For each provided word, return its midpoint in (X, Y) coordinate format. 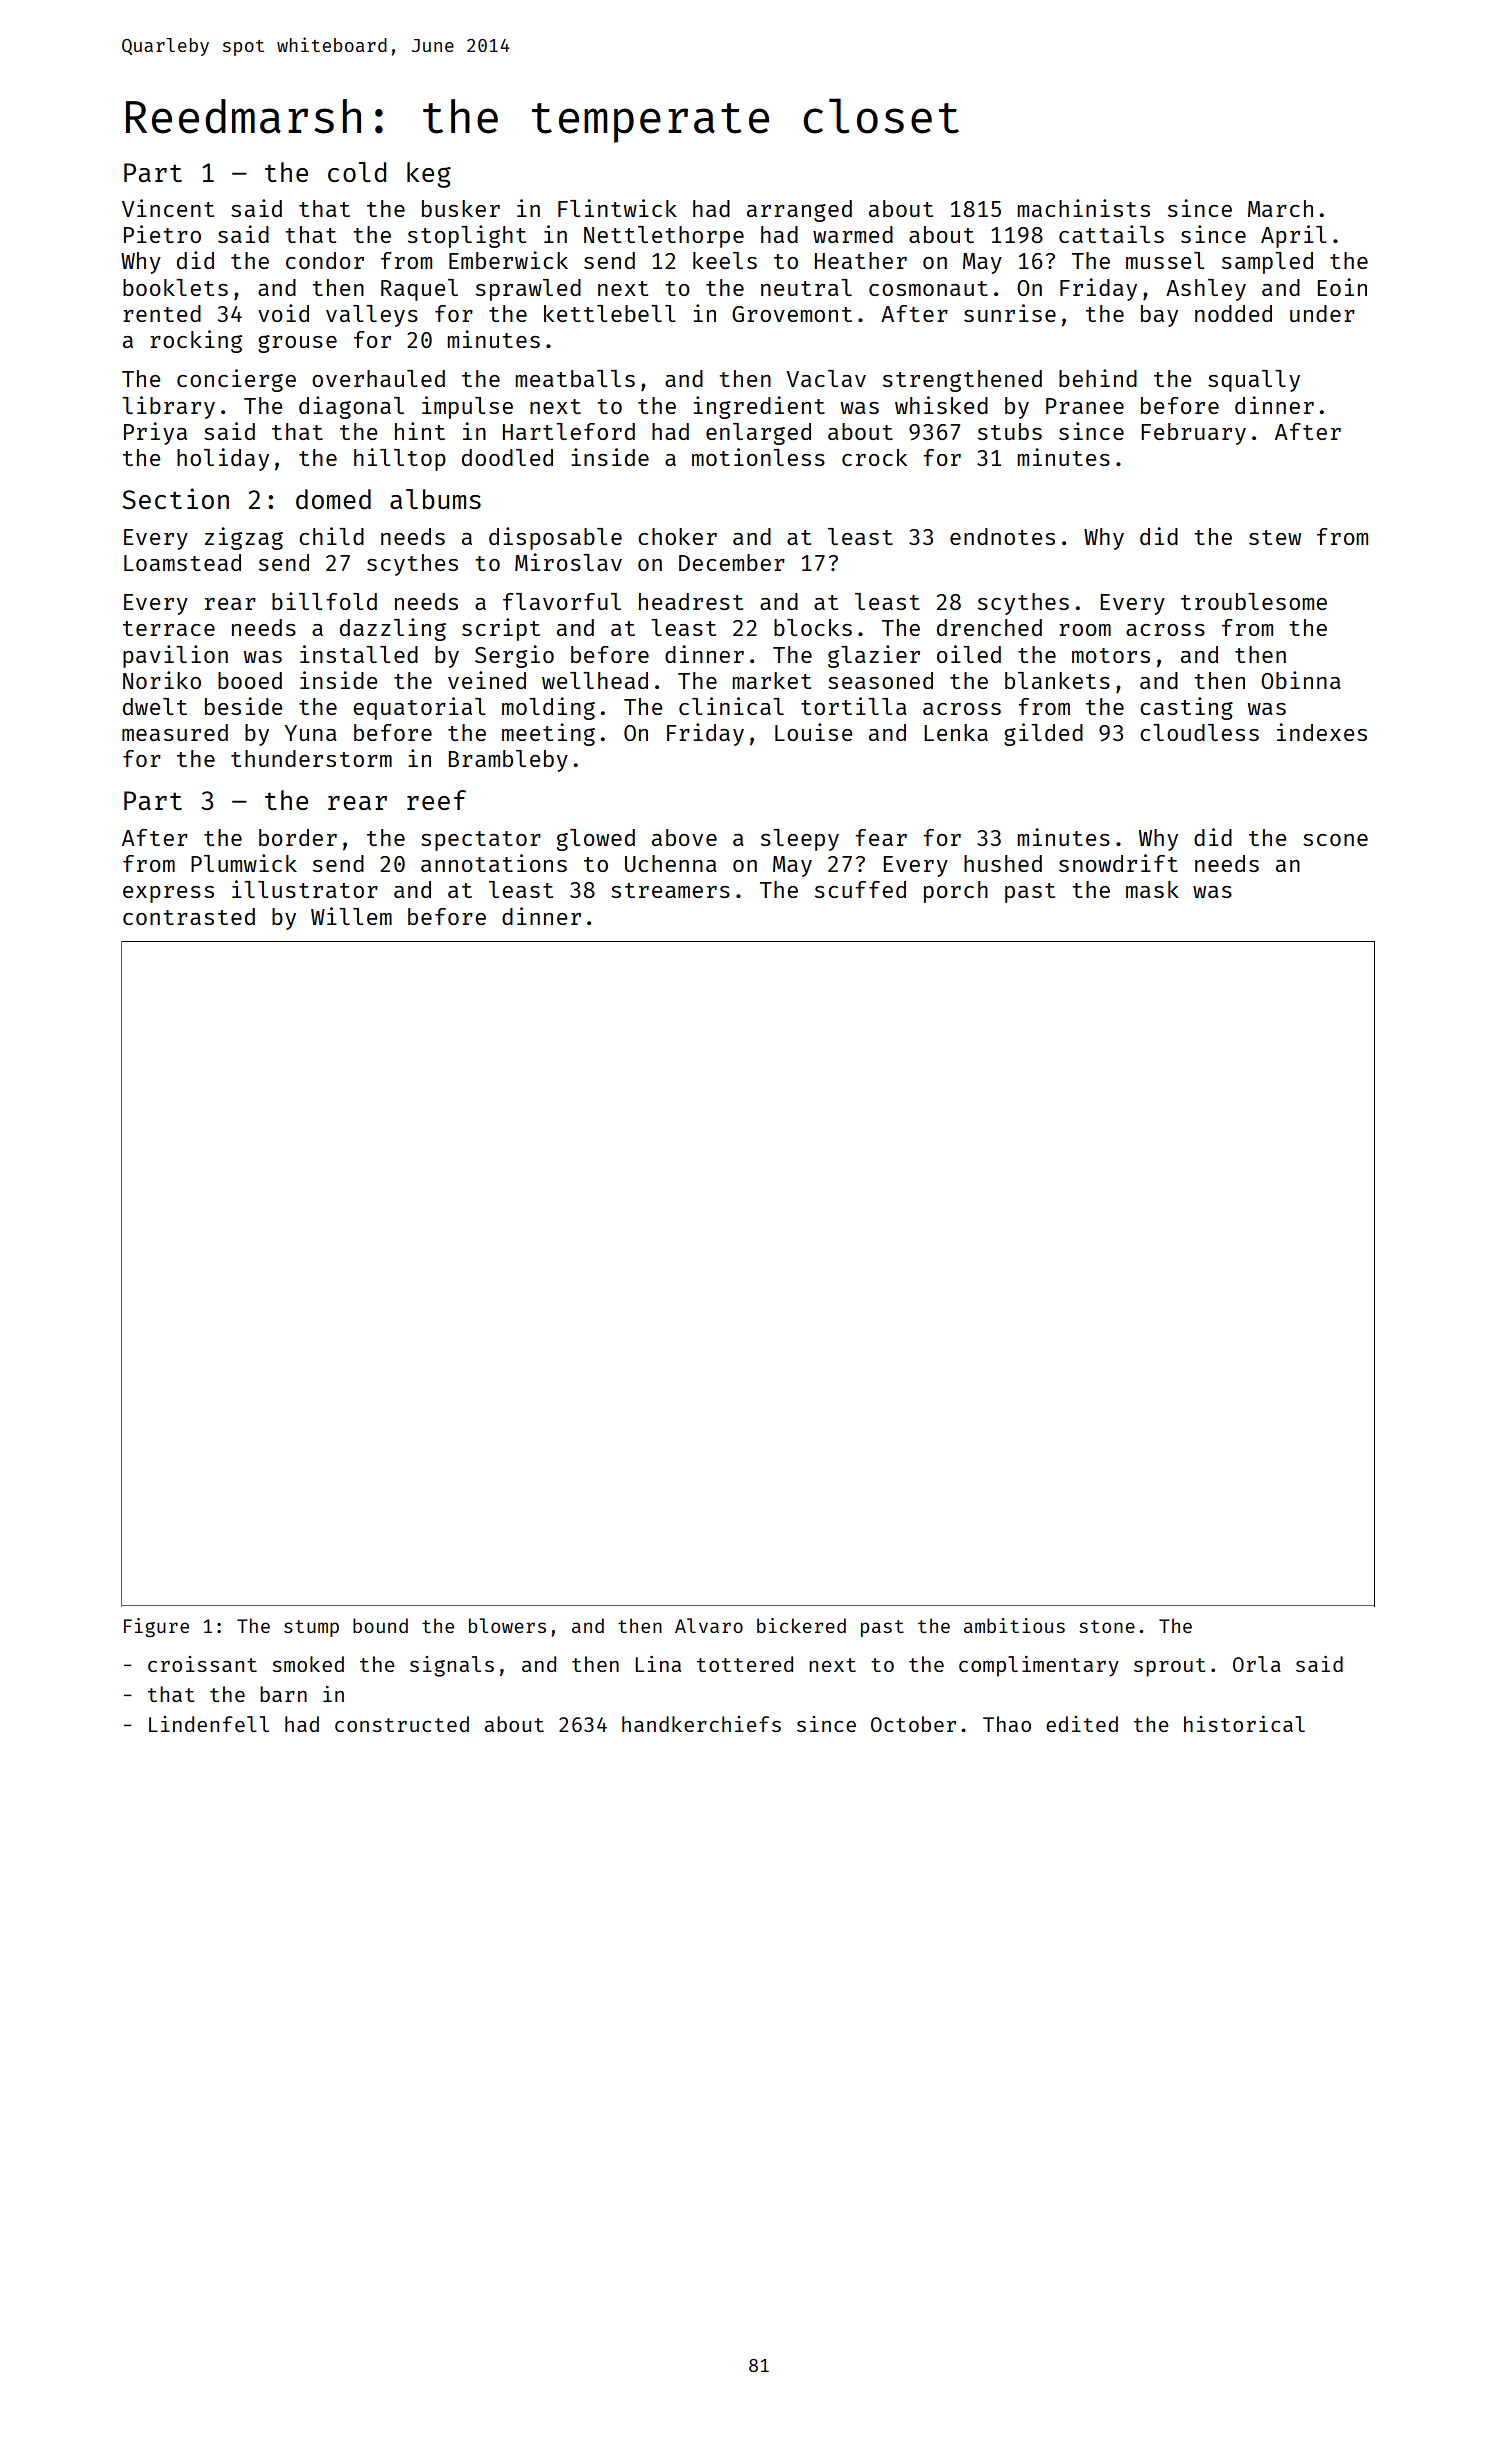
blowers (507, 1625)
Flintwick (617, 208)
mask (1152, 889)
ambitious (1014, 1625)
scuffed (860, 889)
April (1293, 236)
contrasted (189, 916)
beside (243, 706)
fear (881, 837)
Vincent (168, 208)
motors (1111, 655)
